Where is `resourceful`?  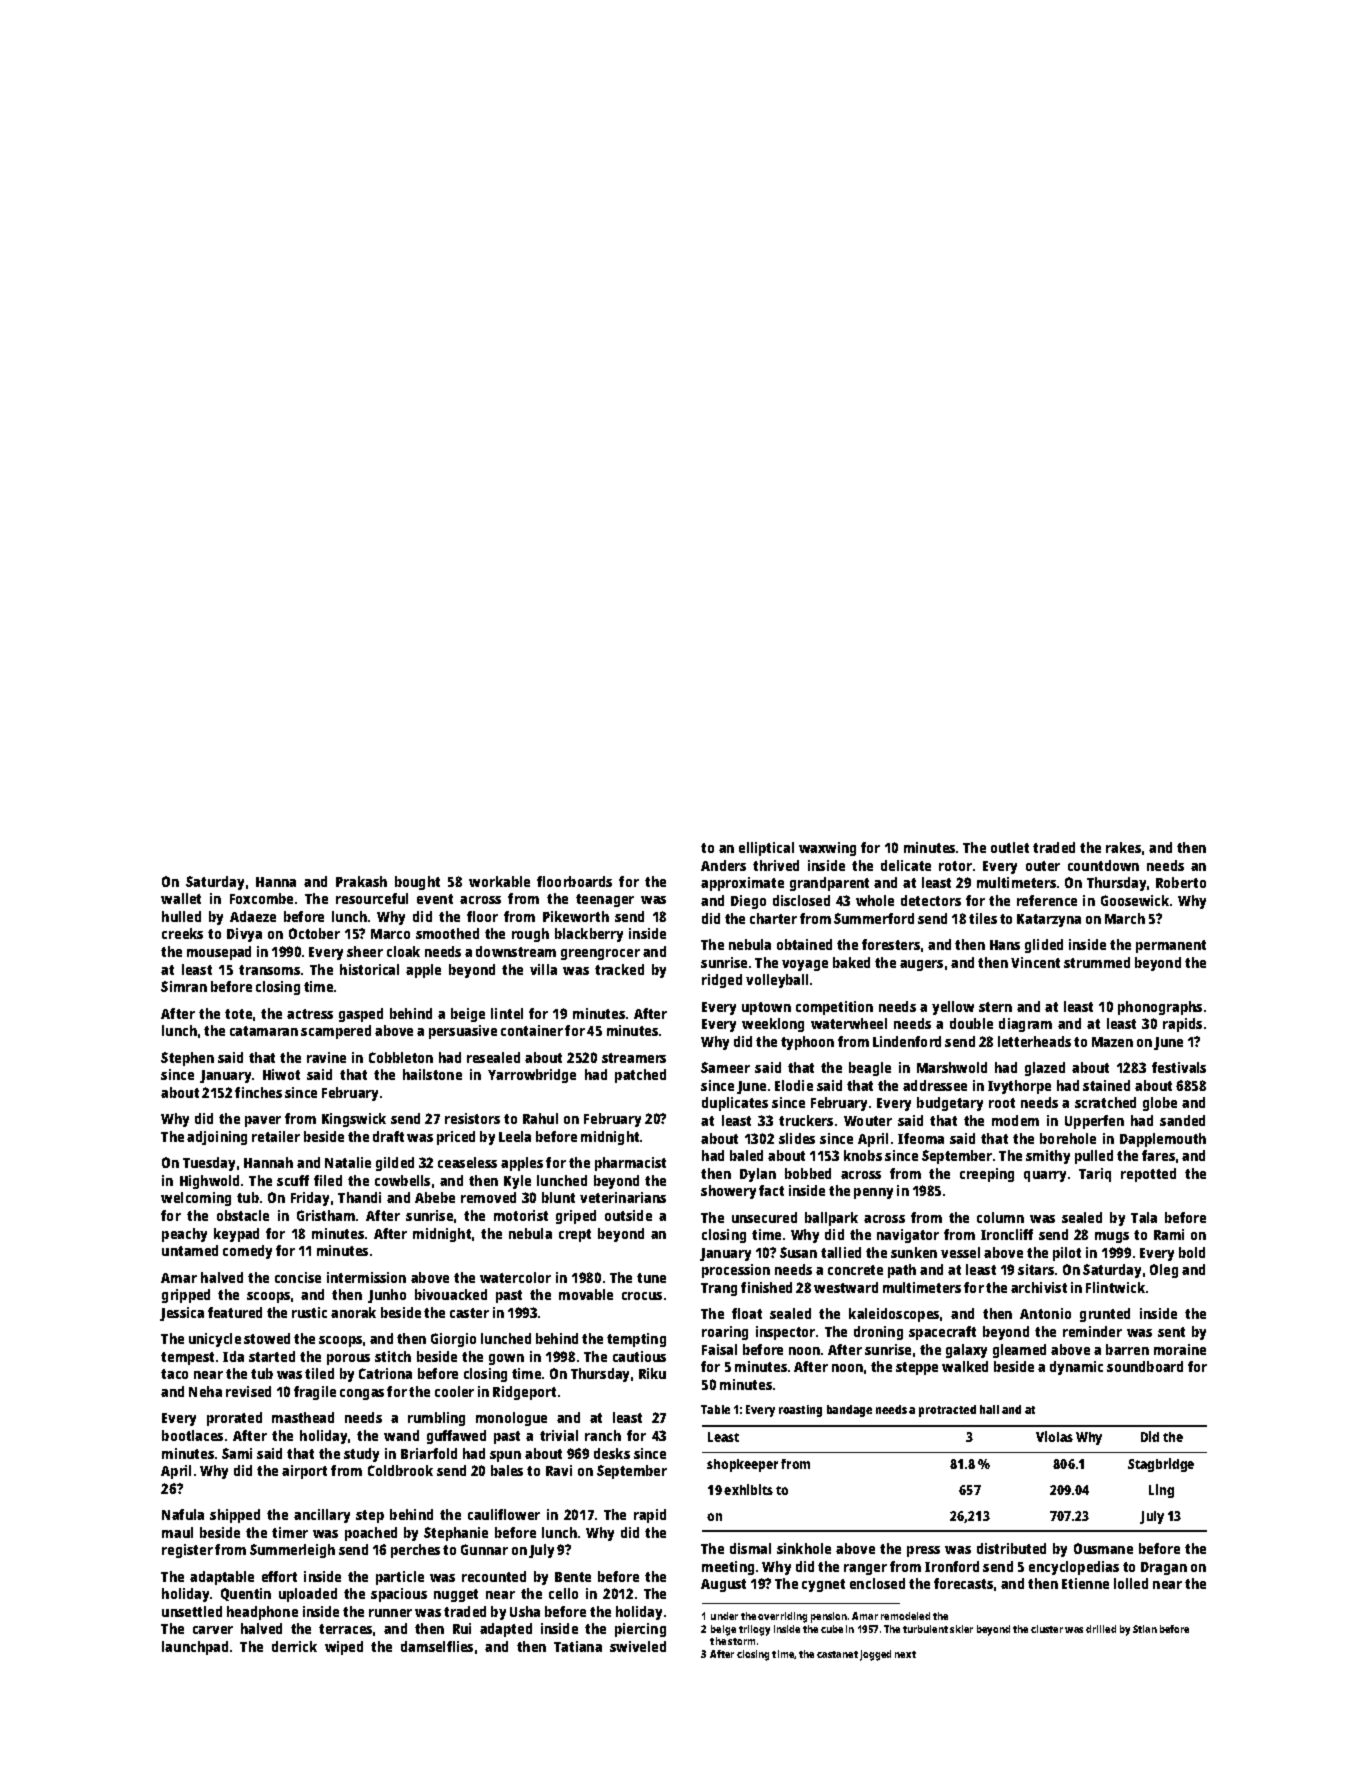 resourceful is located at coordinates (372, 898).
